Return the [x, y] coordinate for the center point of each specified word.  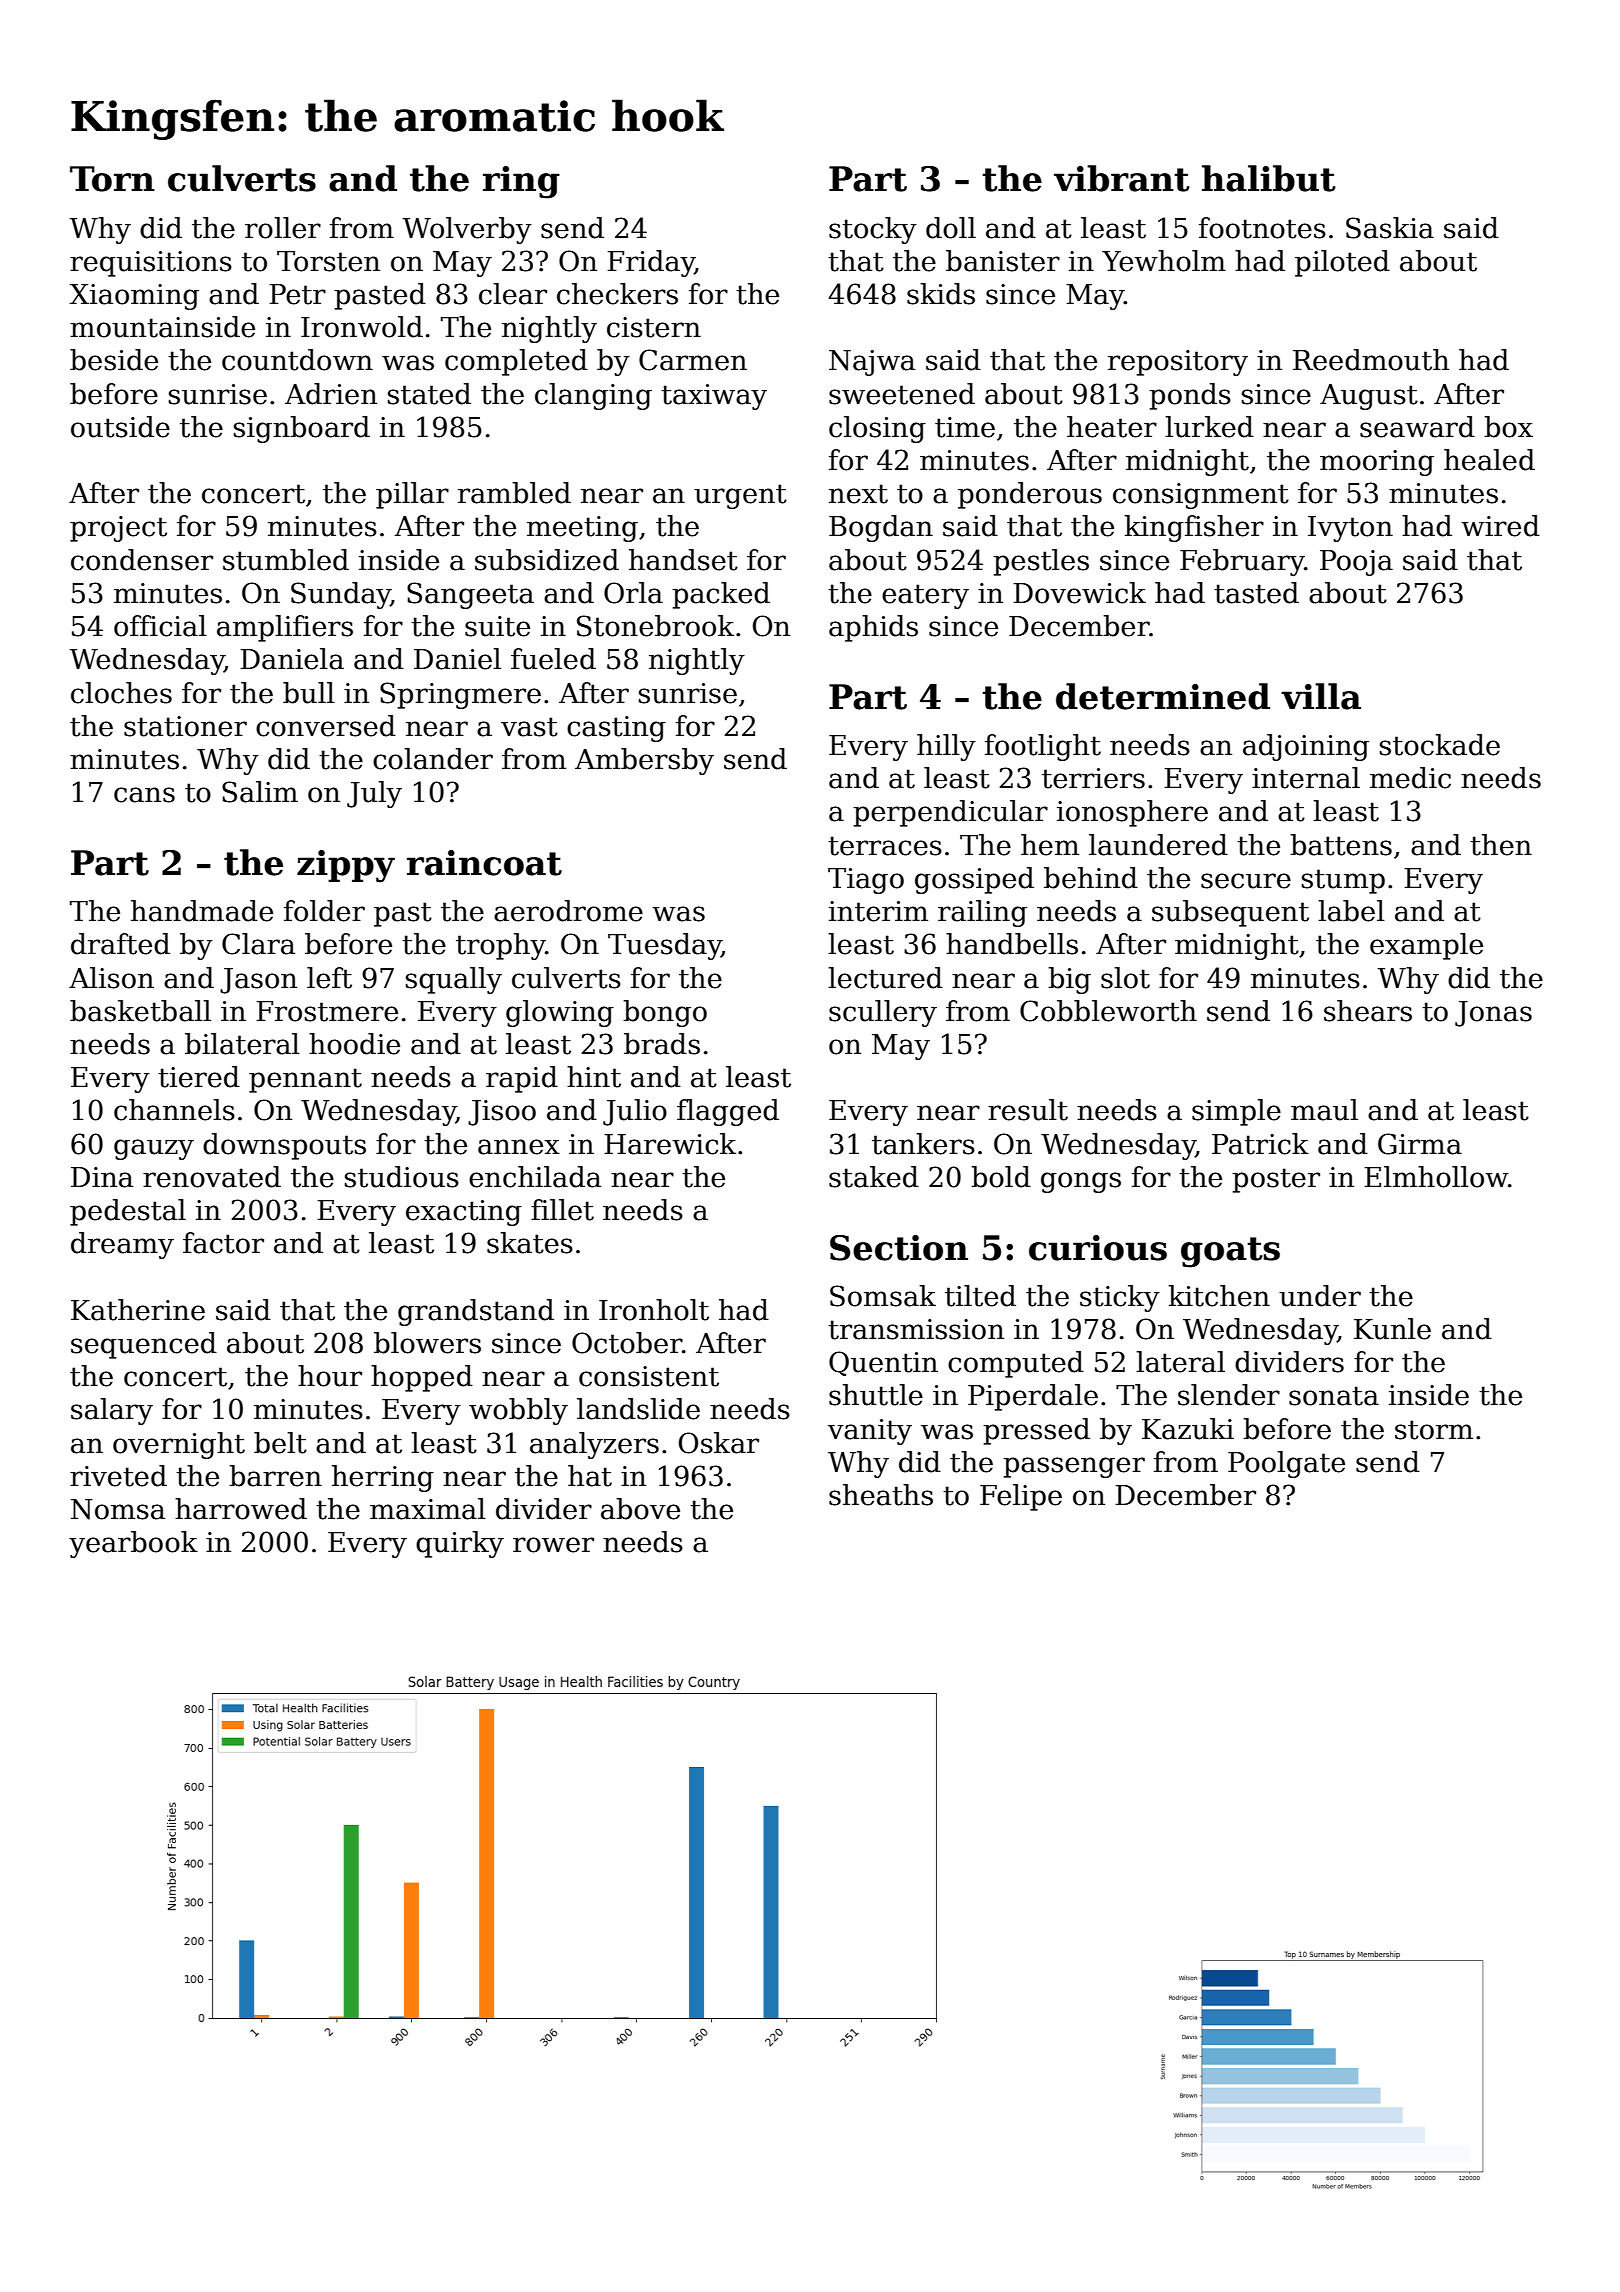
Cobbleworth [1108, 1011]
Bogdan [881, 528]
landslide [638, 1409]
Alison [111, 978]
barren [275, 1476]
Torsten [328, 261]
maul [1324, 1110]
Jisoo [502, 1113]
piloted [1342, 263]
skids [941, 294]
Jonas [1493, 1014]
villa [1321, 696]
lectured [885, 978]
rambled [514, 493]
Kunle [1392, 1329]
